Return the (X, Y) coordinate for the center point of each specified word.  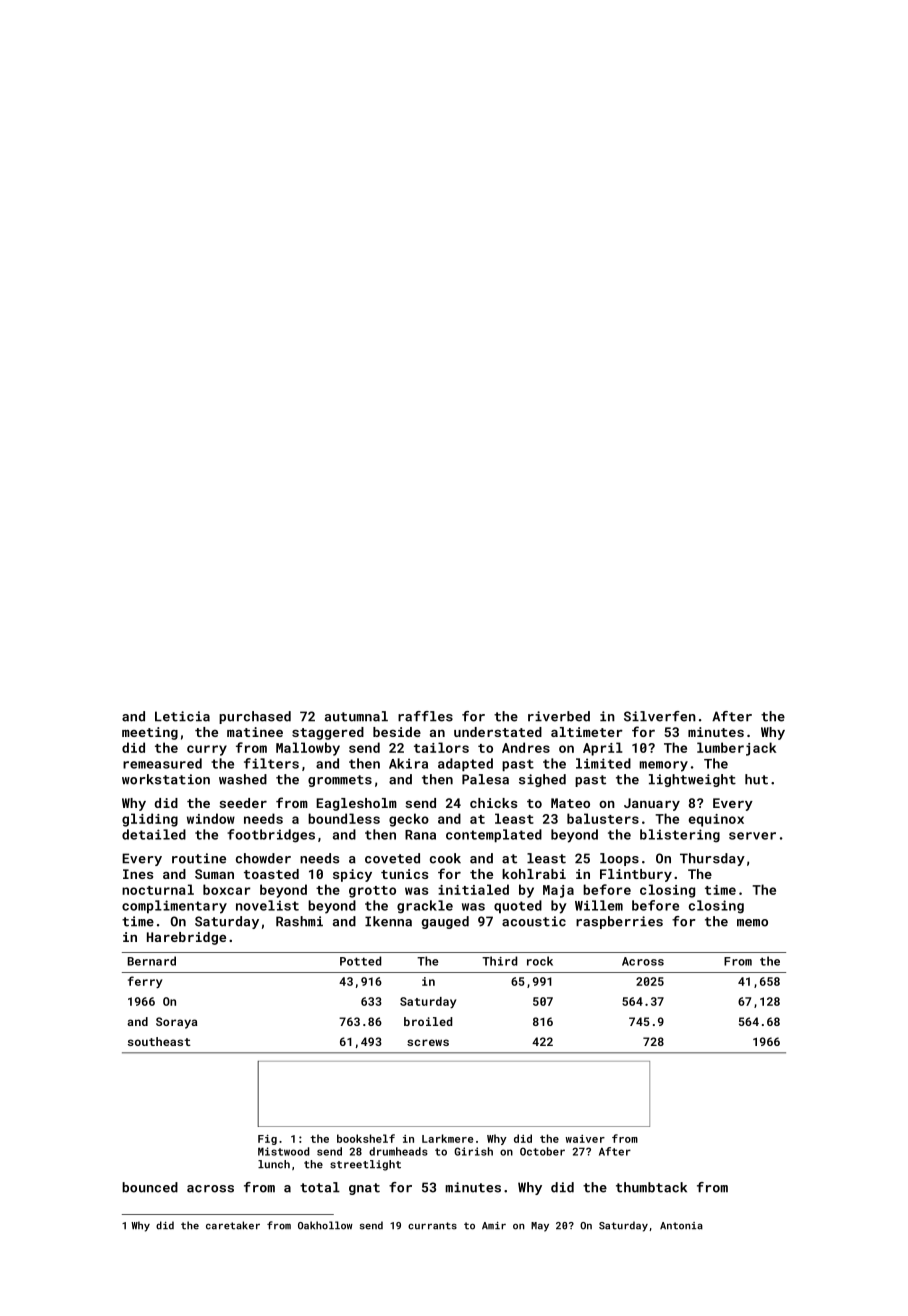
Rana (420, 835)
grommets (340, 781)
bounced (150, 1187)
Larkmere (447, 1138)
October (542, 1151)
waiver (585, 1139)
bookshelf (366, 1138)
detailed (154, 834)
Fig (267, 1140)
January (652, 804)
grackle (425, 907)
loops (619, 859)
